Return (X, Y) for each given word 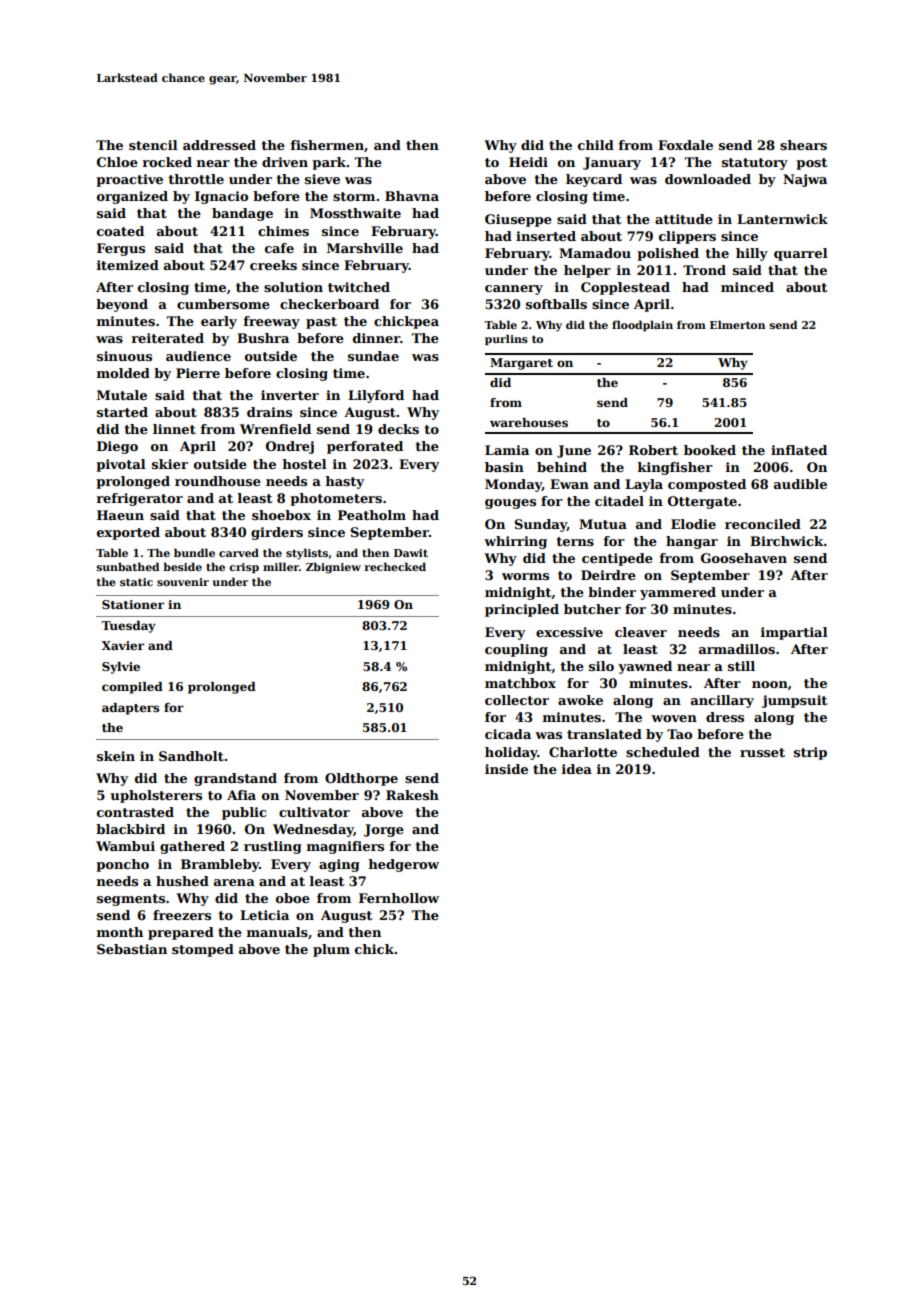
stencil (153, 145)
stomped (203, 950)
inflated (799, 450)
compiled (132, 688)
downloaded (708, 179)
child (596, 145)
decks (398, 429)
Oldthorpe (361, 779)
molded (123, 373)
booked (710, 450)
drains (269, 412)
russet (762, 752)
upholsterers (156, 796)
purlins (506, 339)
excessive (569, 632)
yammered (678, 593)
